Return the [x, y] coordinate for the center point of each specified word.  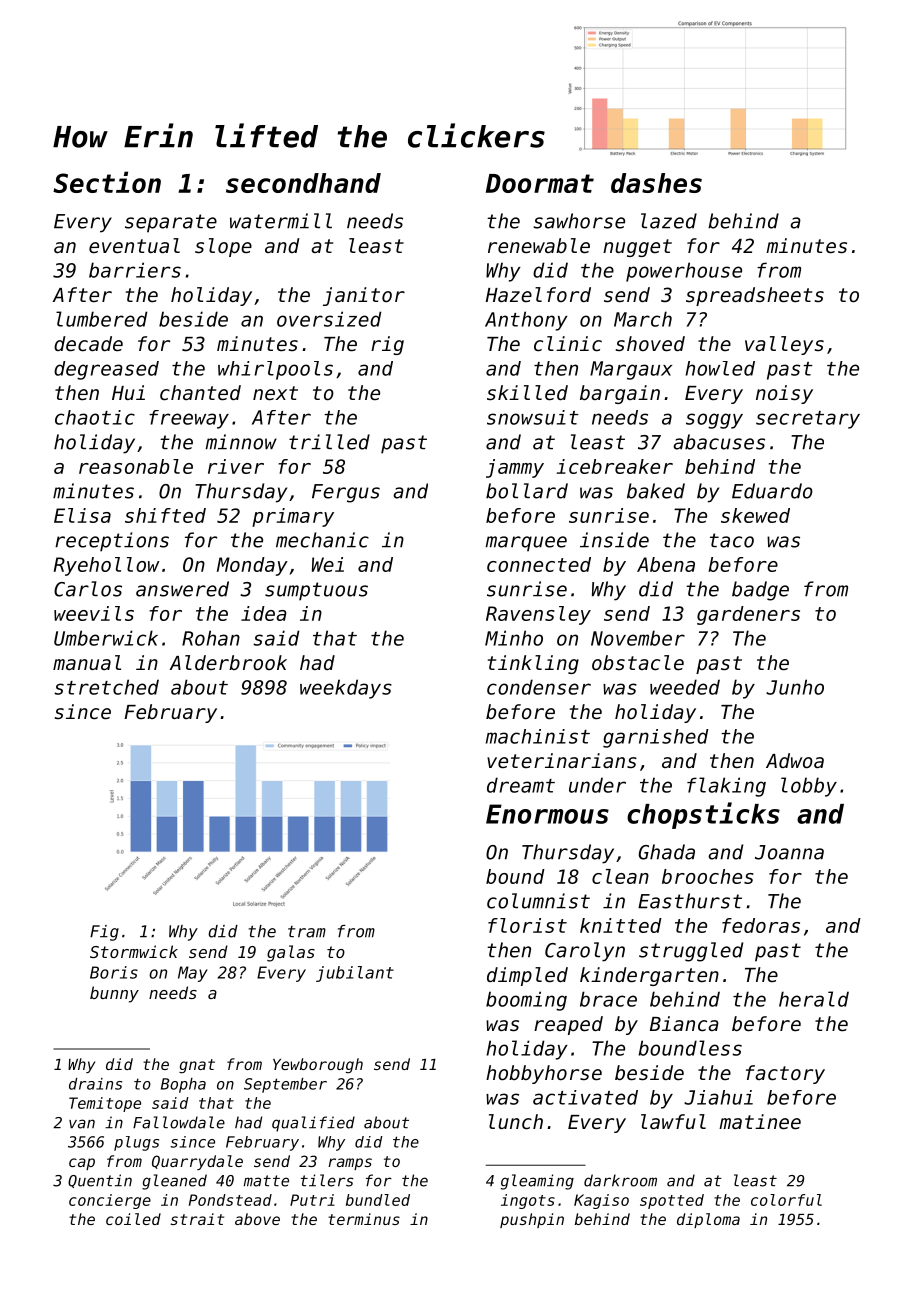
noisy [784, 394]
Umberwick [106, 638]
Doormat [540, 183]
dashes [656, 183]
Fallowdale [179, 1122]
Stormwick [134, 951]
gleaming [537, 1182]
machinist [538, 736]
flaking [726, 787]
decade [88, 344]
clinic [568, 344]
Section [107, 182]
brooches [708, 876]
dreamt [521, 785]
